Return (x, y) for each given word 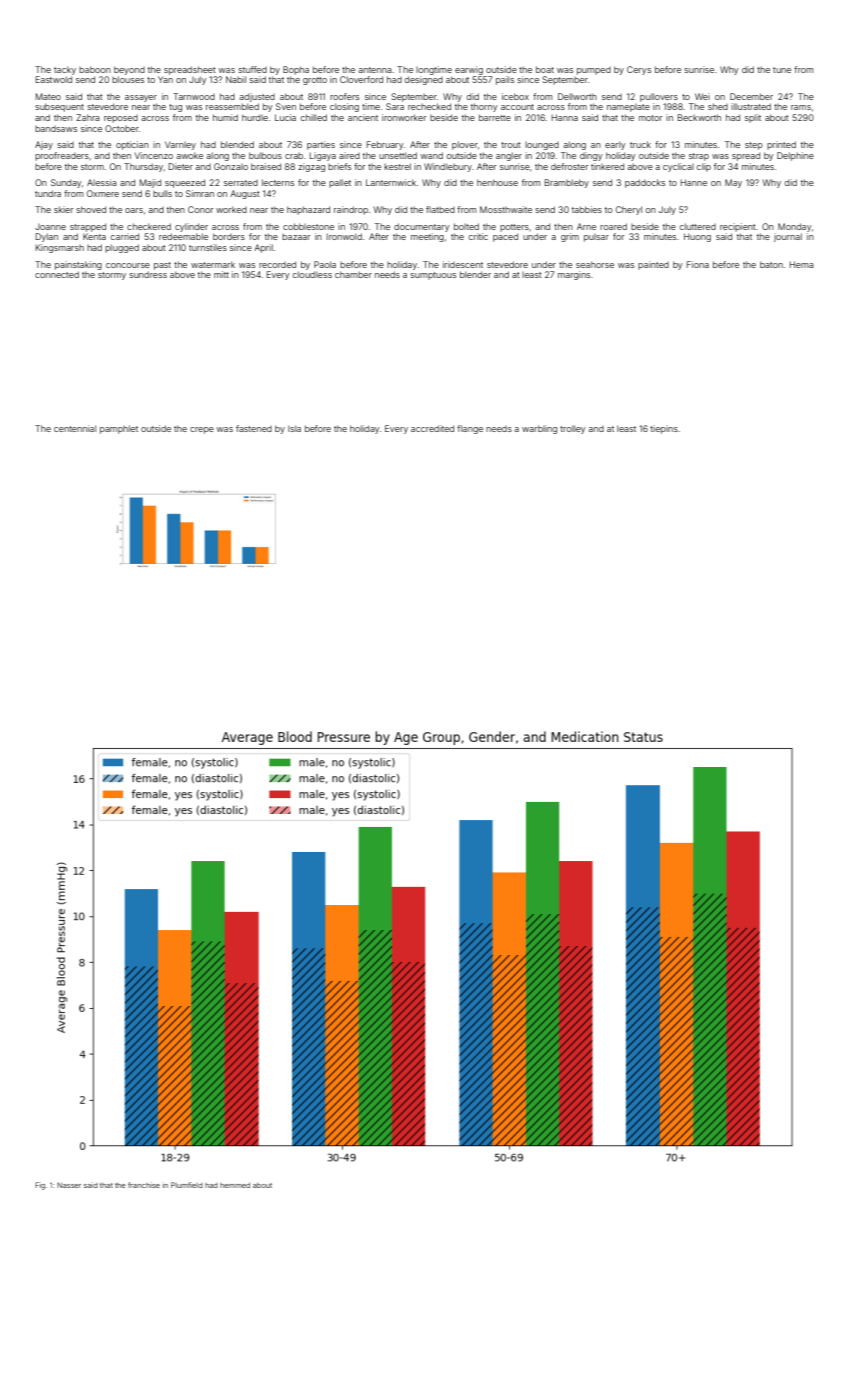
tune (782, 70)
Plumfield (187, 1185)
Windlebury (448, 167)
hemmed (235, 1185)
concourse (128, 265)
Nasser (69, 1185)
